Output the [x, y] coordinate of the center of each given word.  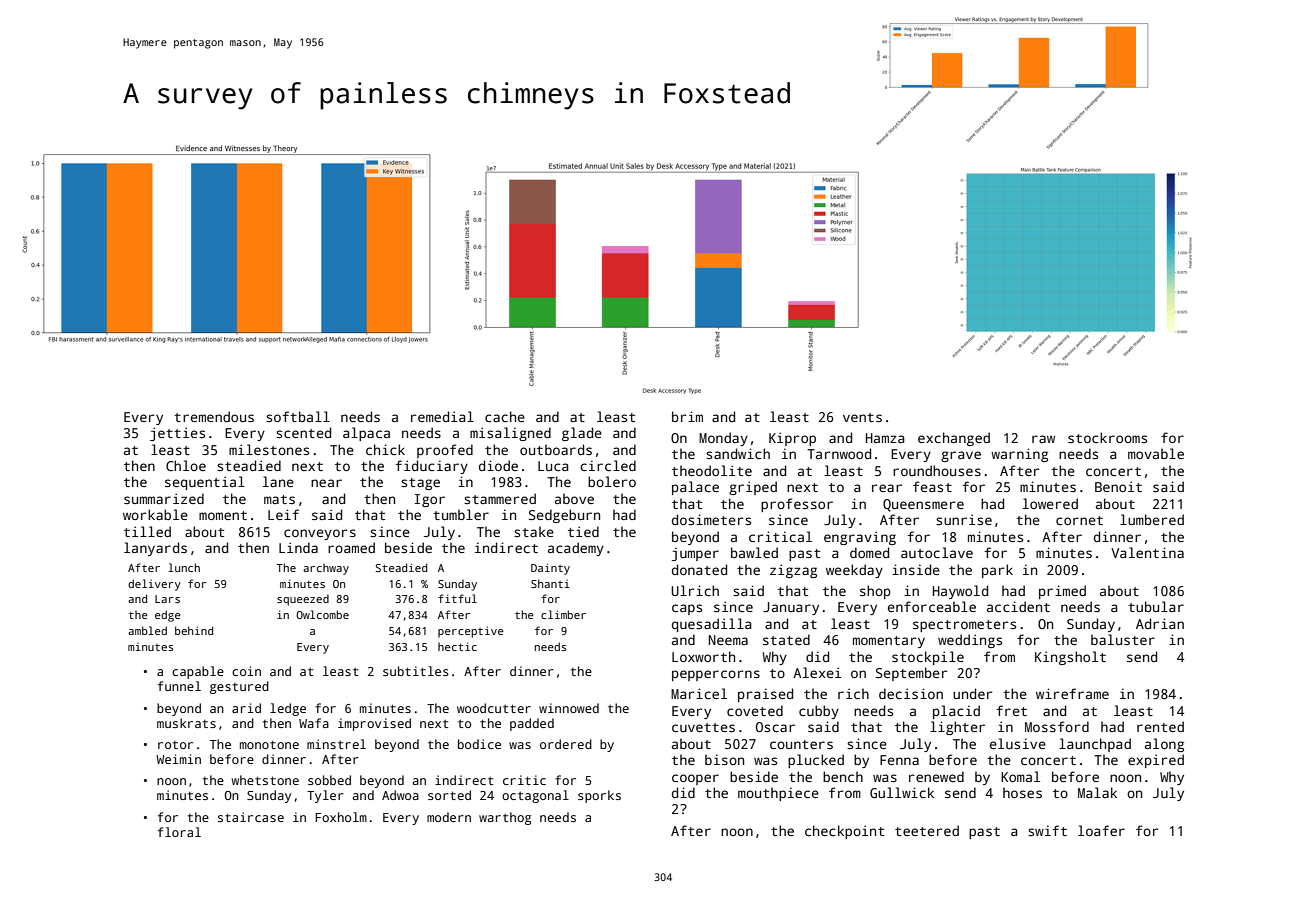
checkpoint [844, 832]
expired [1156, 761]
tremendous [214, 416]
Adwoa [400, 795]
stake [534, 531]
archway [326, 569]
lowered [1050, 503]
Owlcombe [322, 614]
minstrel [336, 744]
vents [862, 417]
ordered [566, 744]
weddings [970, 641]
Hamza [885, 438]
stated [786, 639]
